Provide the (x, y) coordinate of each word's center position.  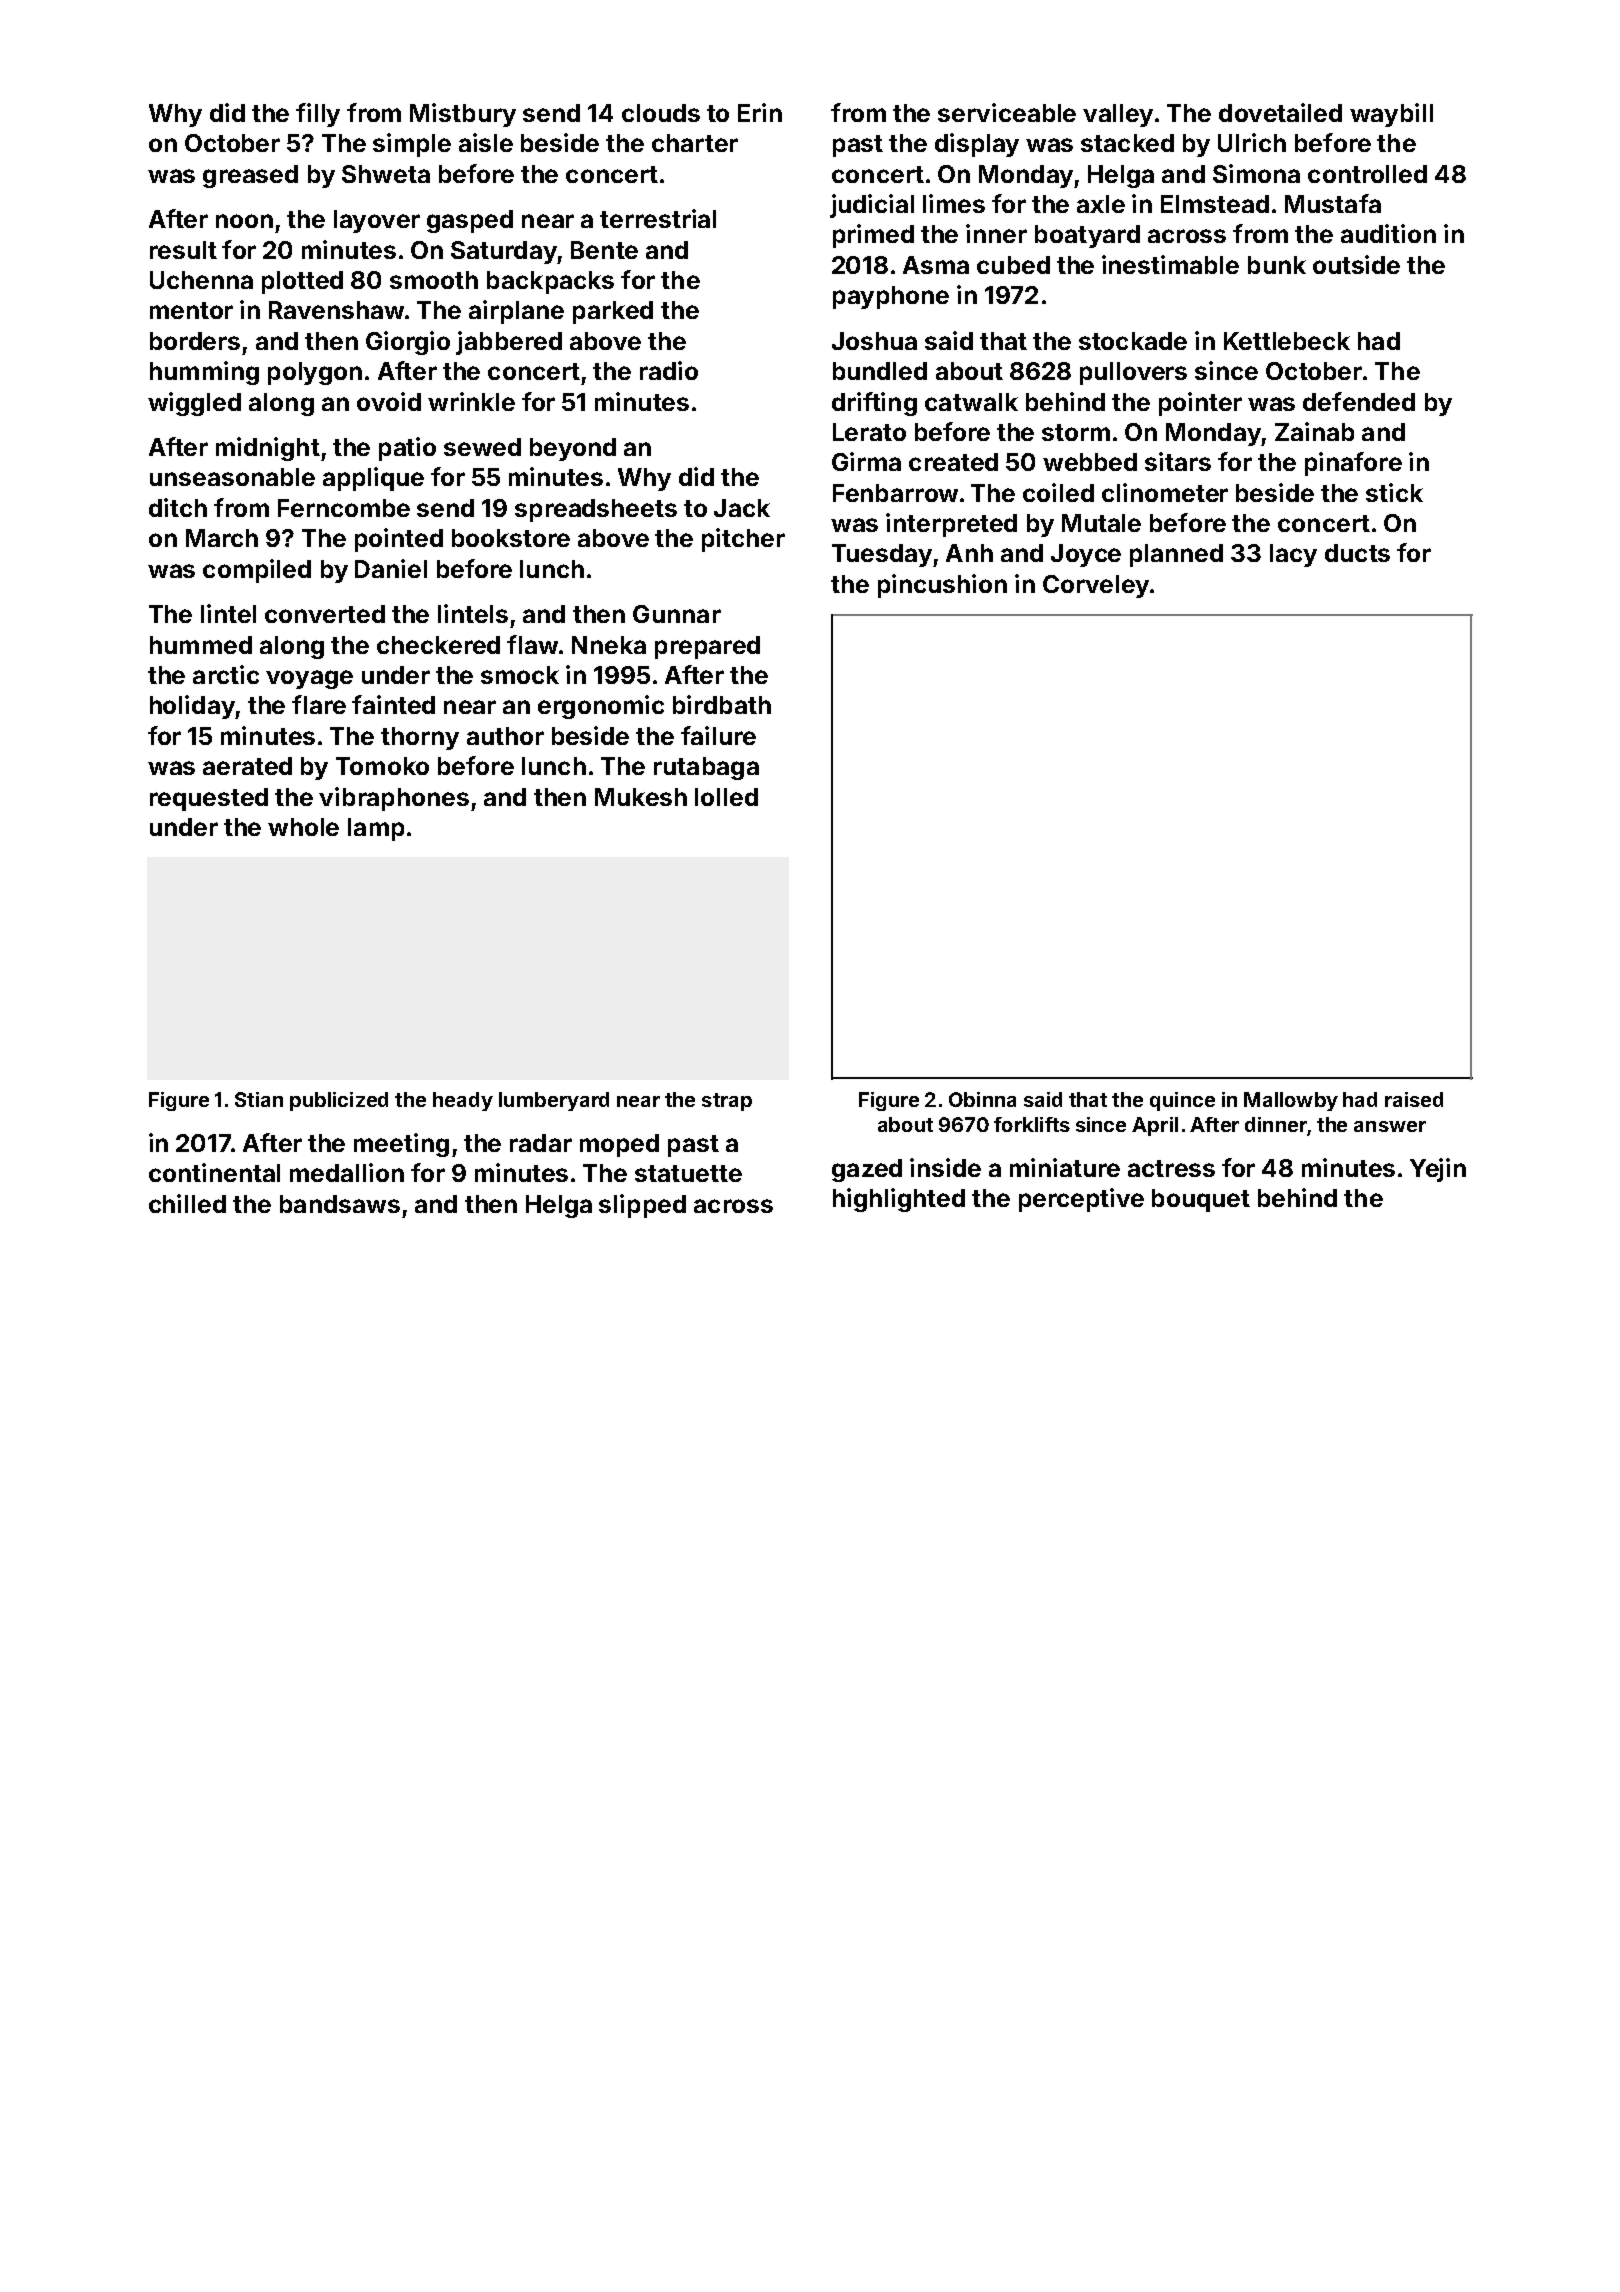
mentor (191, 310)
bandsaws (340, 1204)
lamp (376, 829)
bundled (880, 371)
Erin (760, 112)
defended (1359, 401)
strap (727, 1102)
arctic (226, 674)
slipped (642, 1206)
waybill (1391, 115)
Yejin (1438, 1170)
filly (318, 115)
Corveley (1096, 586)
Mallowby (1291, 1101)
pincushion (942, 586)
